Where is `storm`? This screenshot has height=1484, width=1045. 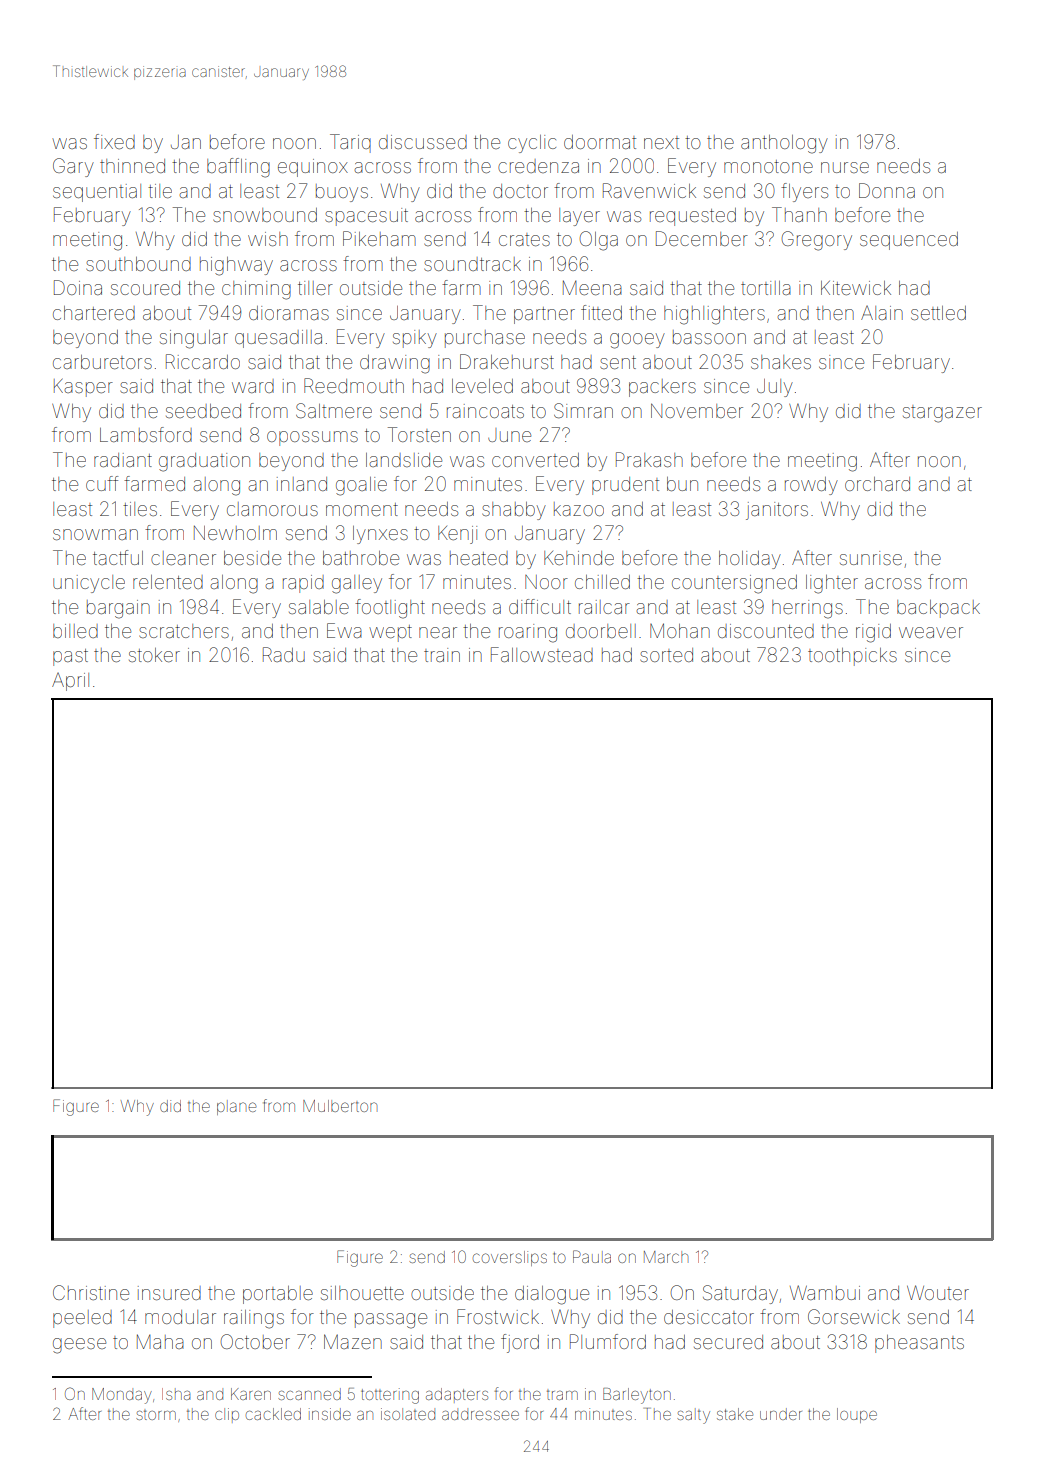
storm is located at coordinates (156, 1415).
